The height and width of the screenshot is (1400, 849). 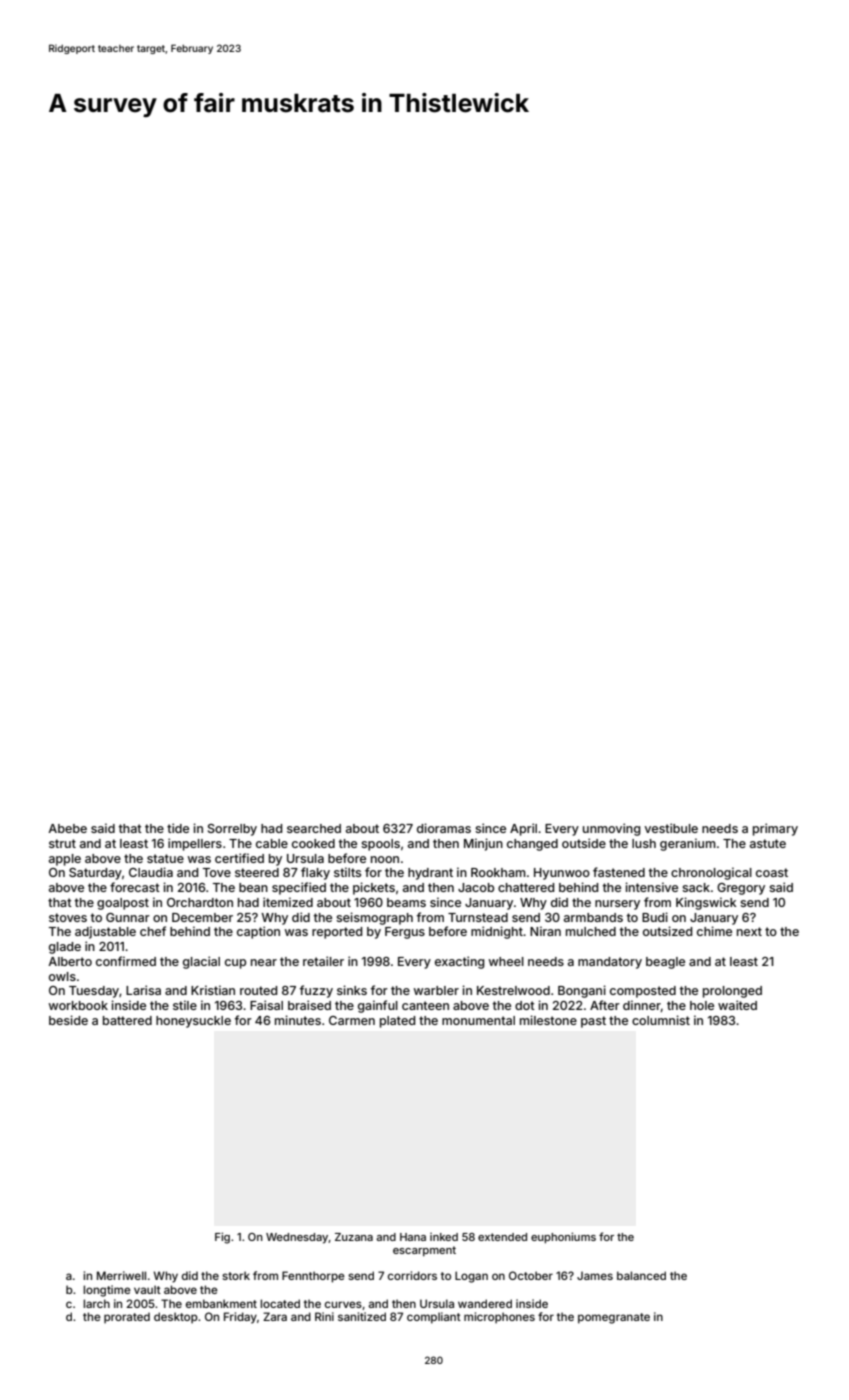 What do you see at coordinates (610, 963) in the screenshot?
I see `mandatory` at bounding box center [610, 963].
